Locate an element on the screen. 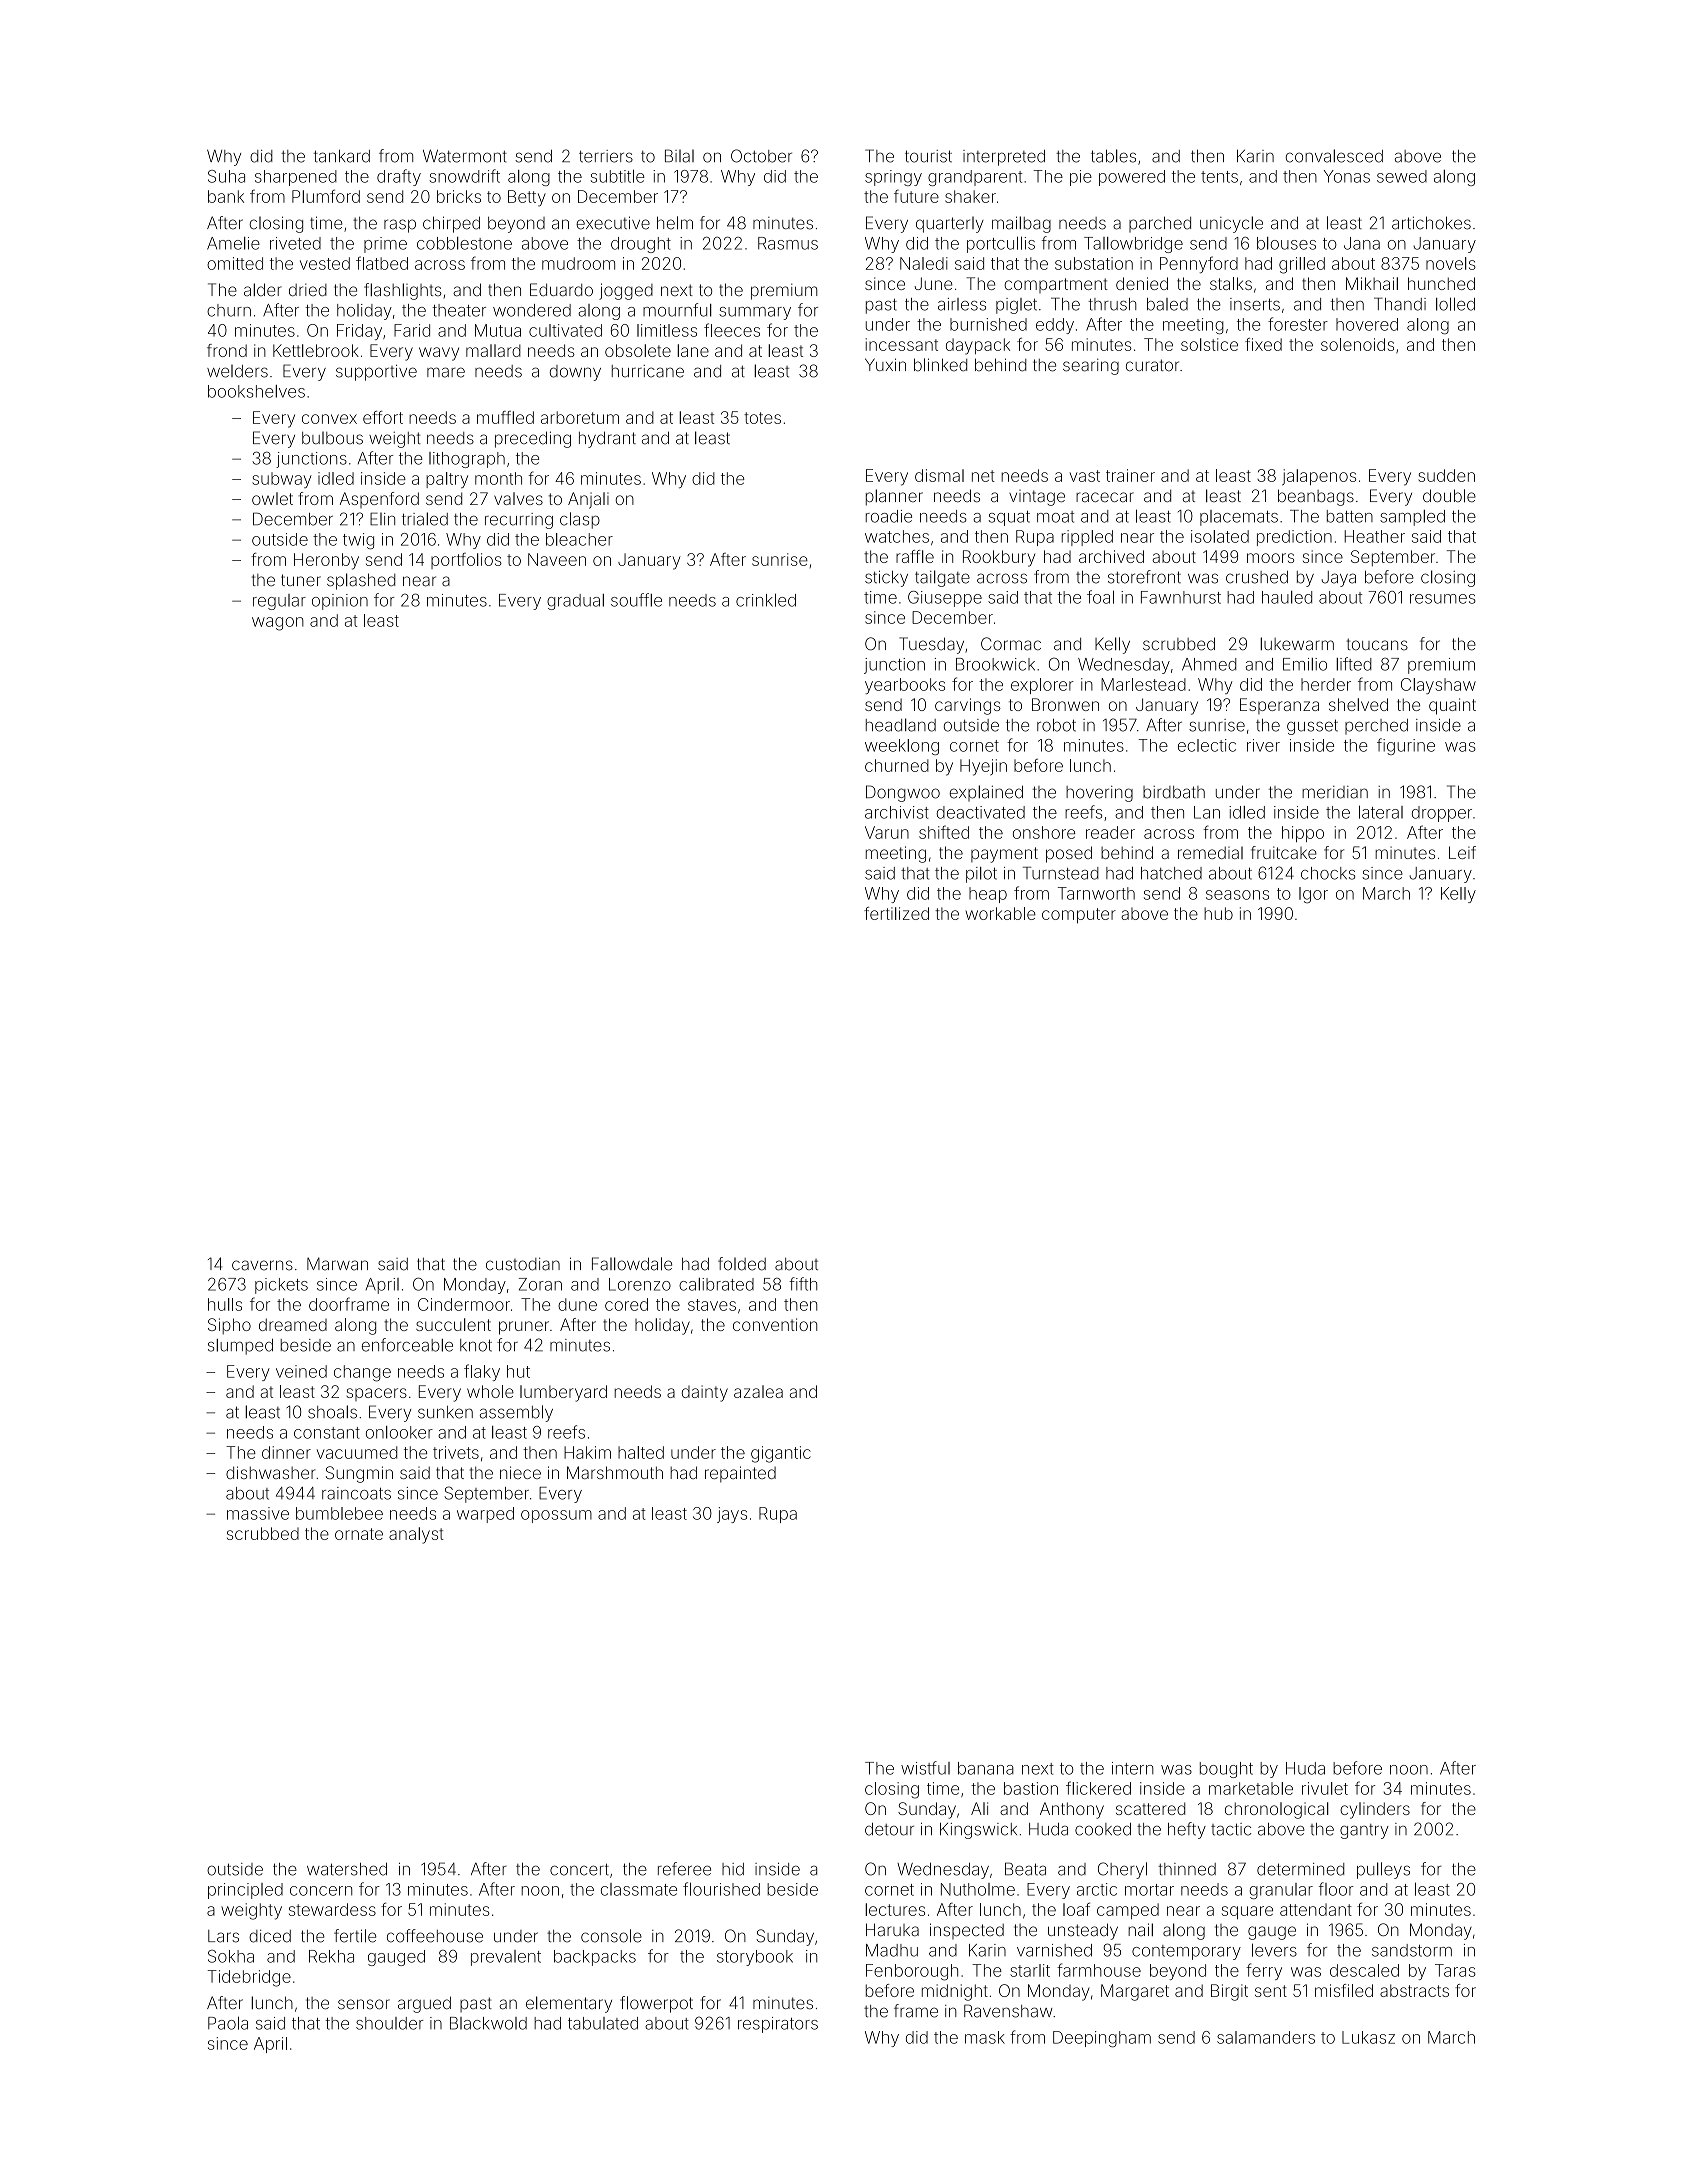 The width and height of the screenshot is (1683, 2178). trainer is located at coordinates (1130, 475).
